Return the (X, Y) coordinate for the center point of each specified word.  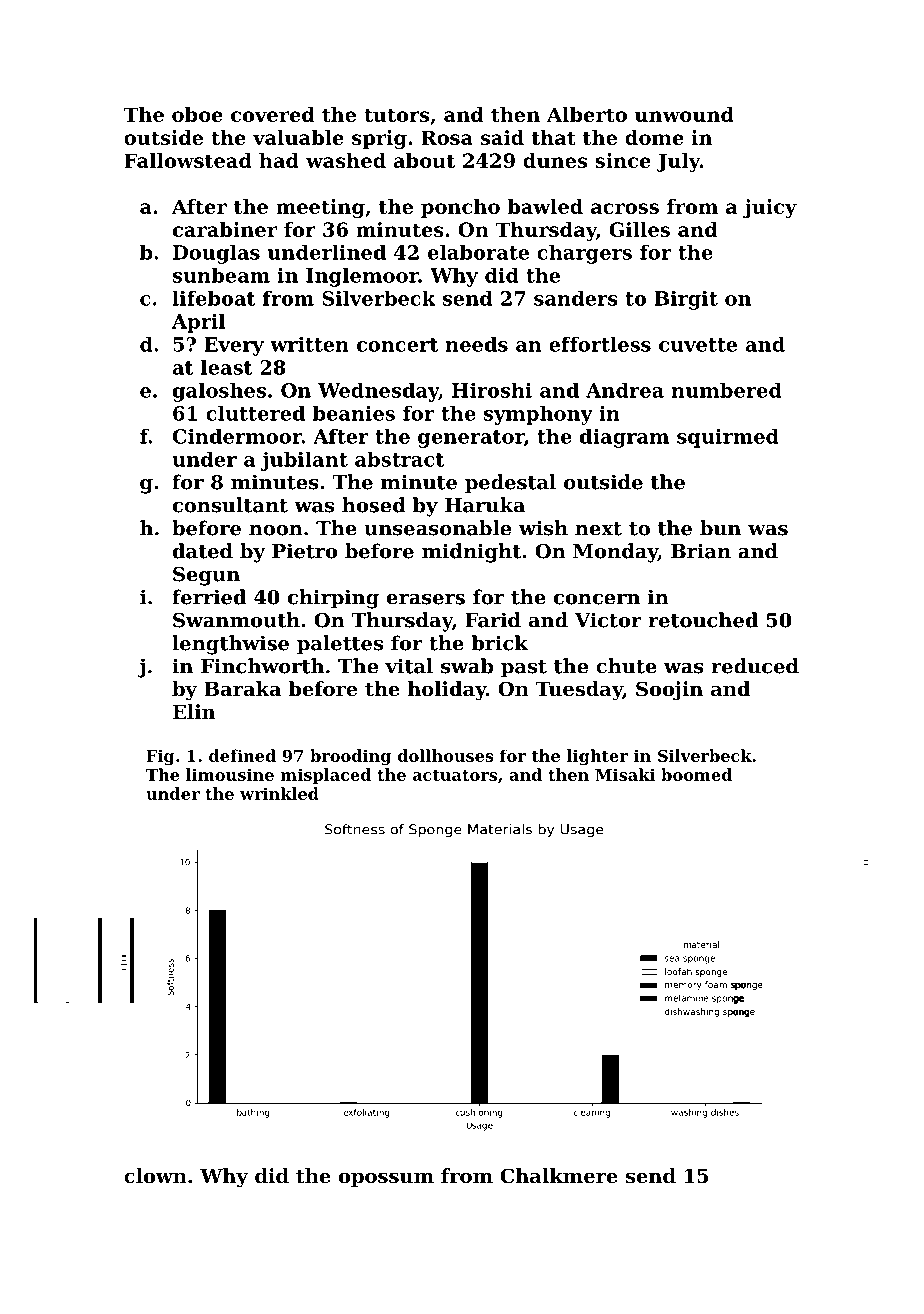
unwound (684, 114)
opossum (386, 1179)
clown (155, 1176)
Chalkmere (559, 1176)
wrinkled (279, 793)
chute (626, 666)
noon (276, 530)
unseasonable (437, 528)
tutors (396, 115)
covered (273, 114)
